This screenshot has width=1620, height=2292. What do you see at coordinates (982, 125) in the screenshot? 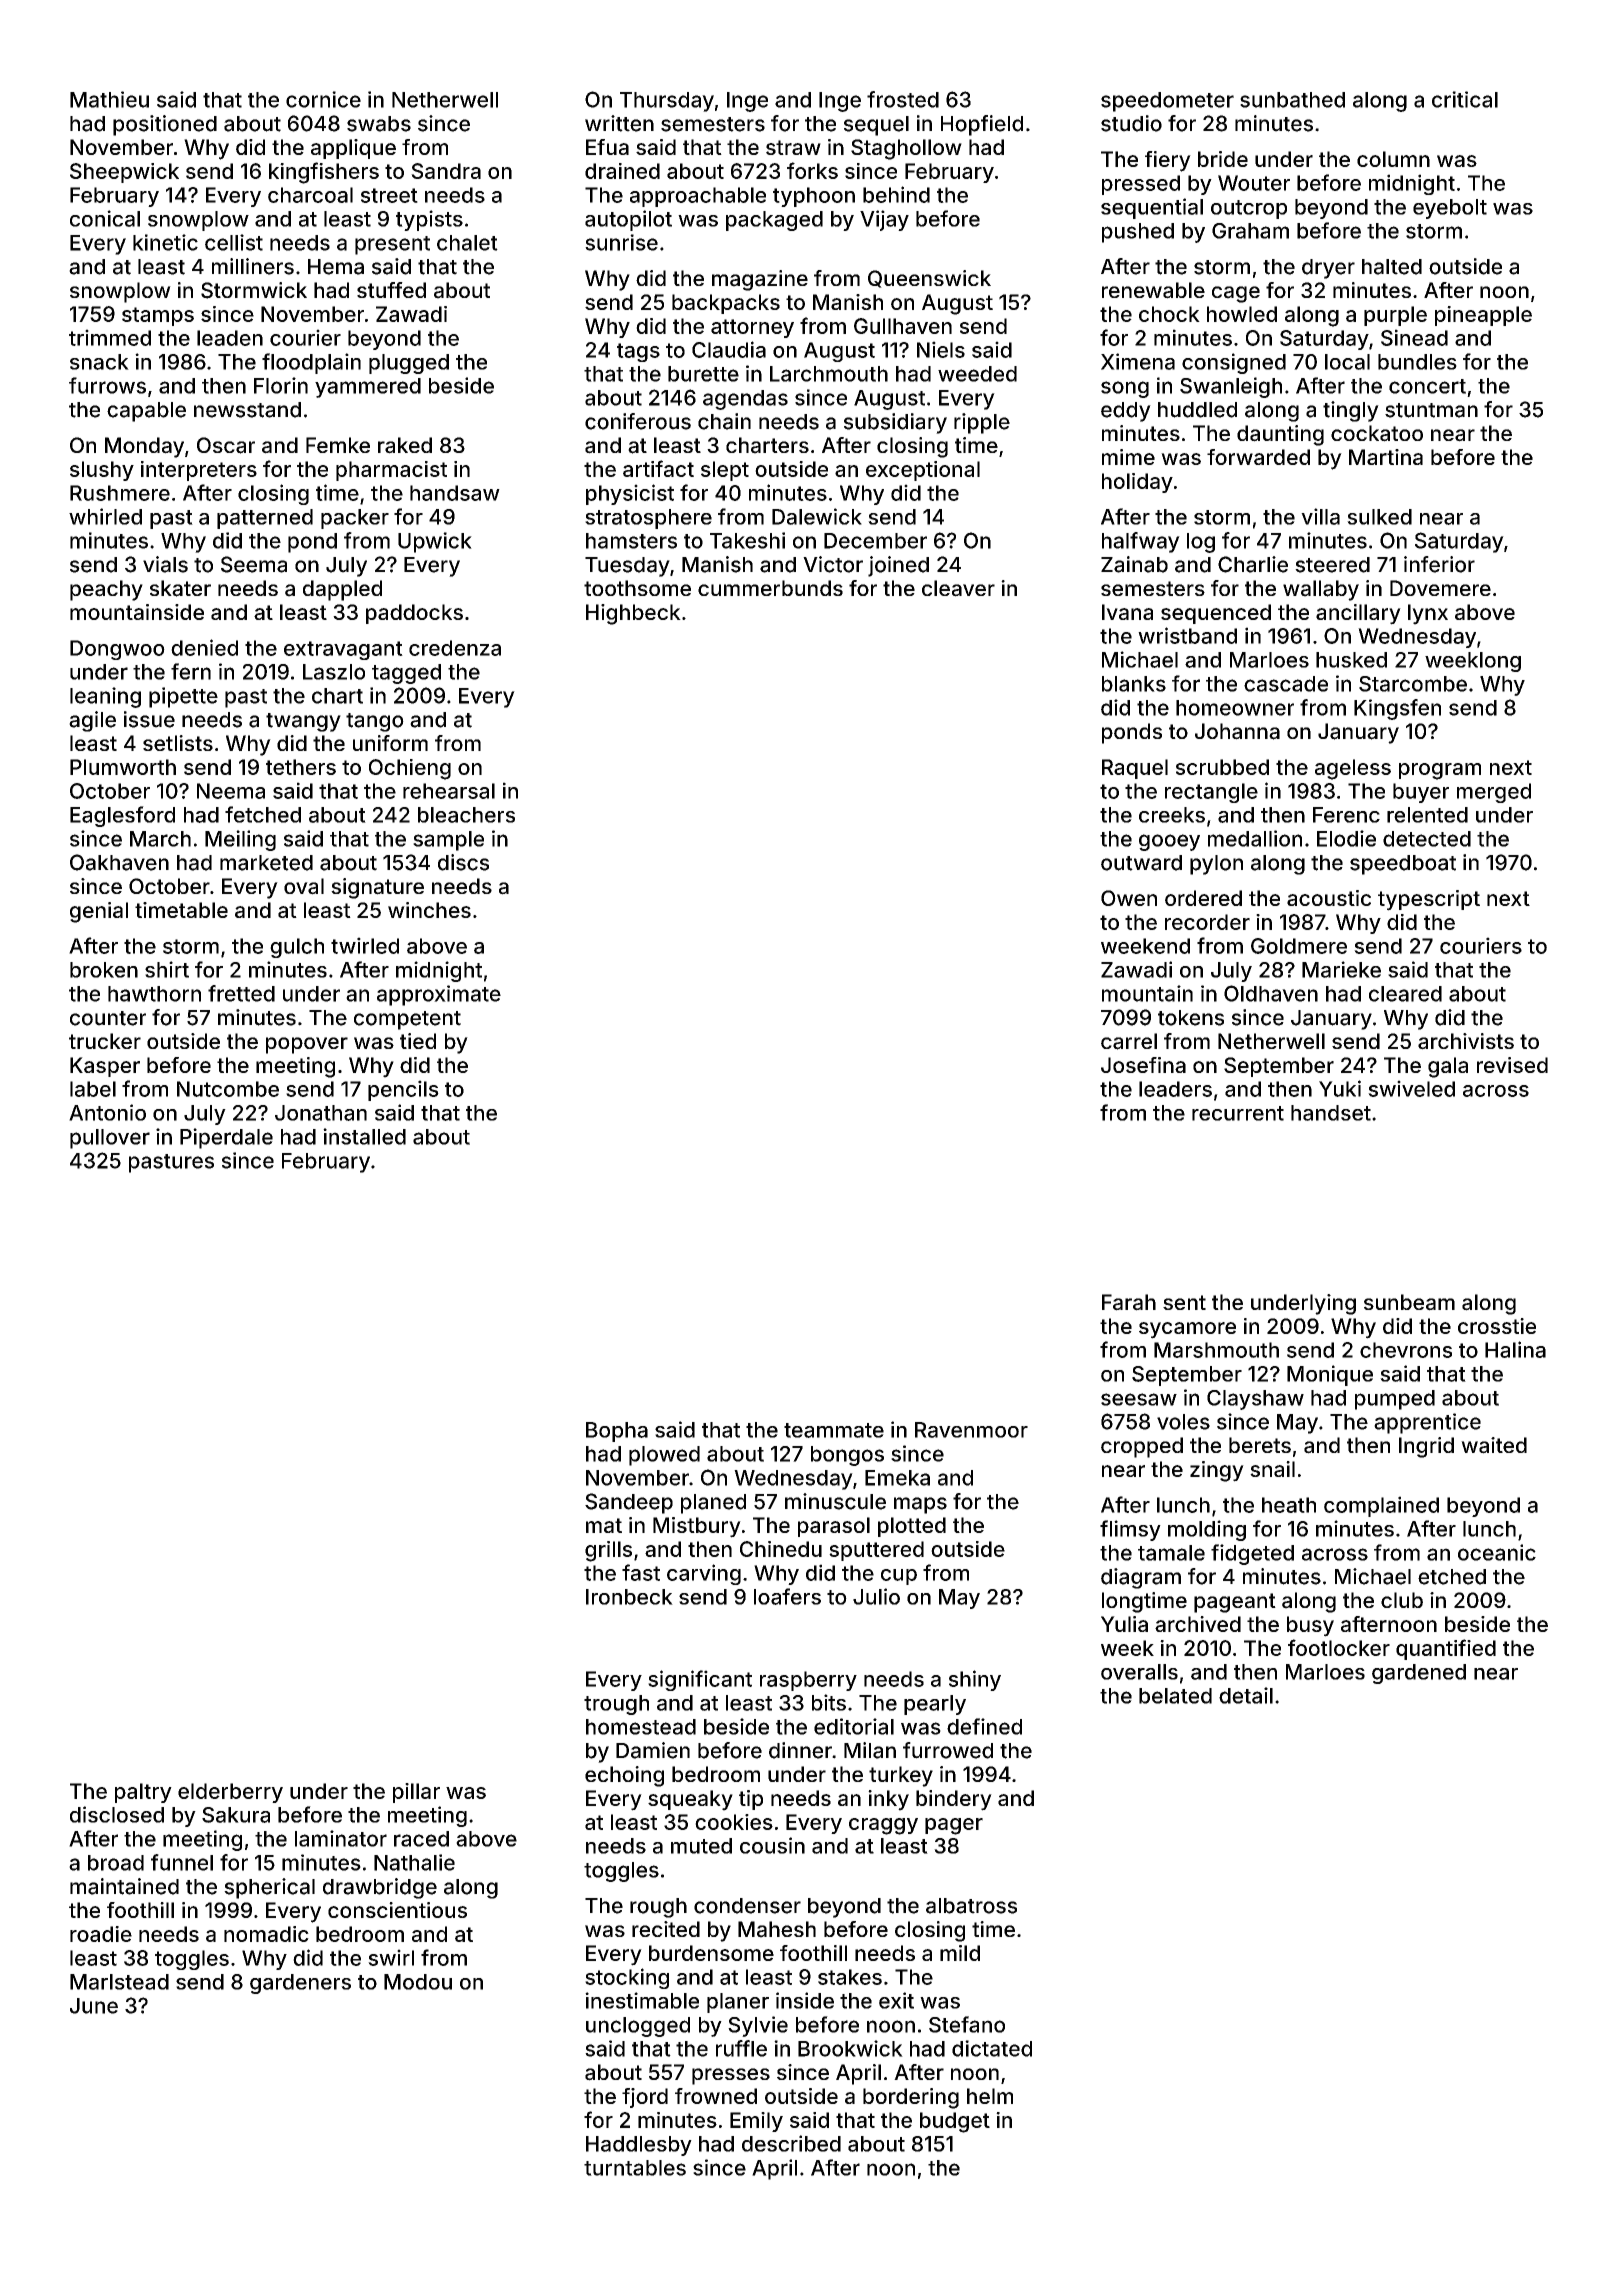
I see `Hopfield` at bounding box center [982, 125].
